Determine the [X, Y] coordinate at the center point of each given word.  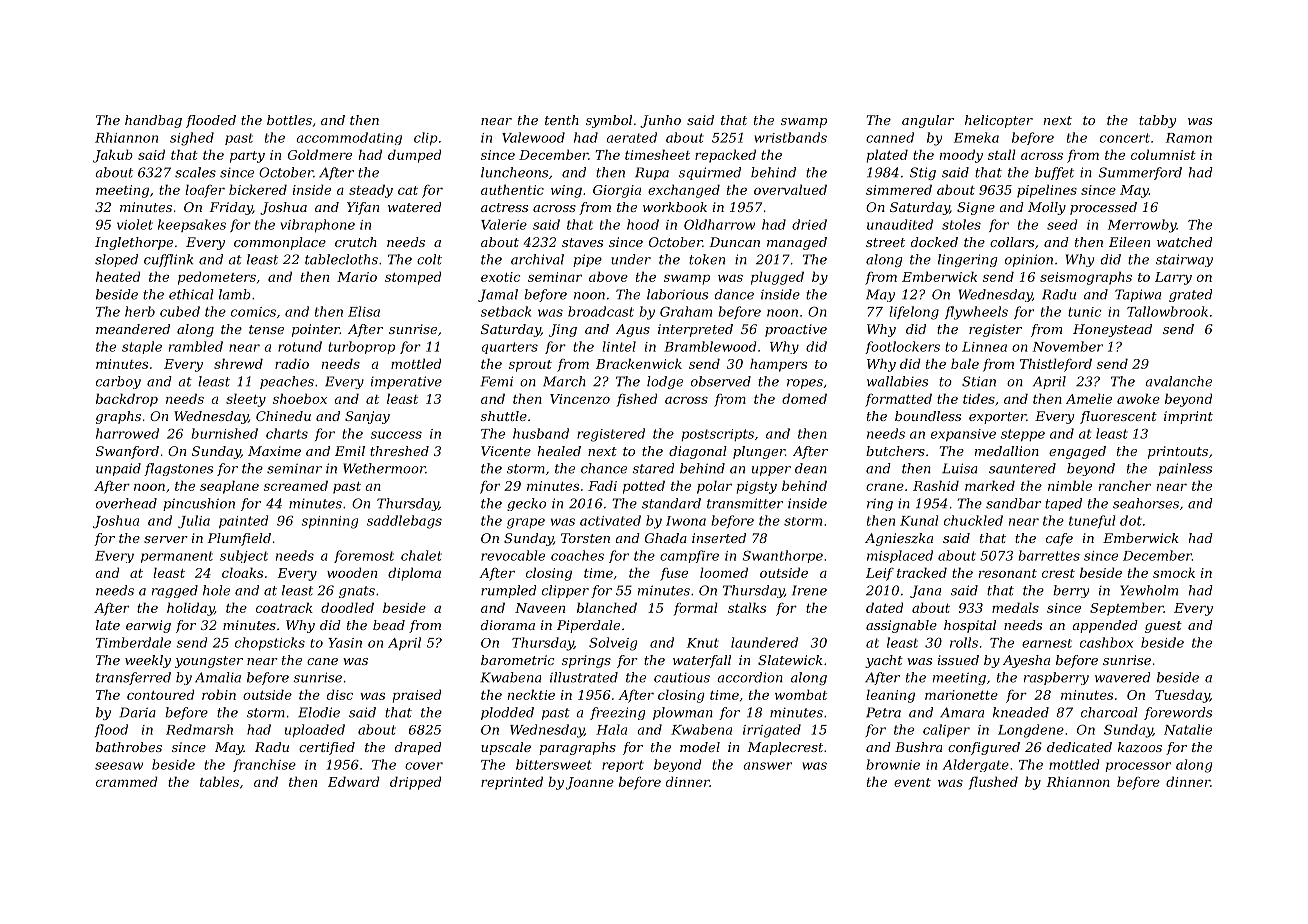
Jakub [113, 156]
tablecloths [341, 259]
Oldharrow [719, 224]
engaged [1077, 452]
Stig [923, 173]
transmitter [745, 503]
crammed [127, 781]
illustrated [584, 677]
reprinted [512, 783]
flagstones [178, 469]
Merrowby [1142, 226]
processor [1138, 767]
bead [389, 625]
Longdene [1031, 731]
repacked [725, 156]
